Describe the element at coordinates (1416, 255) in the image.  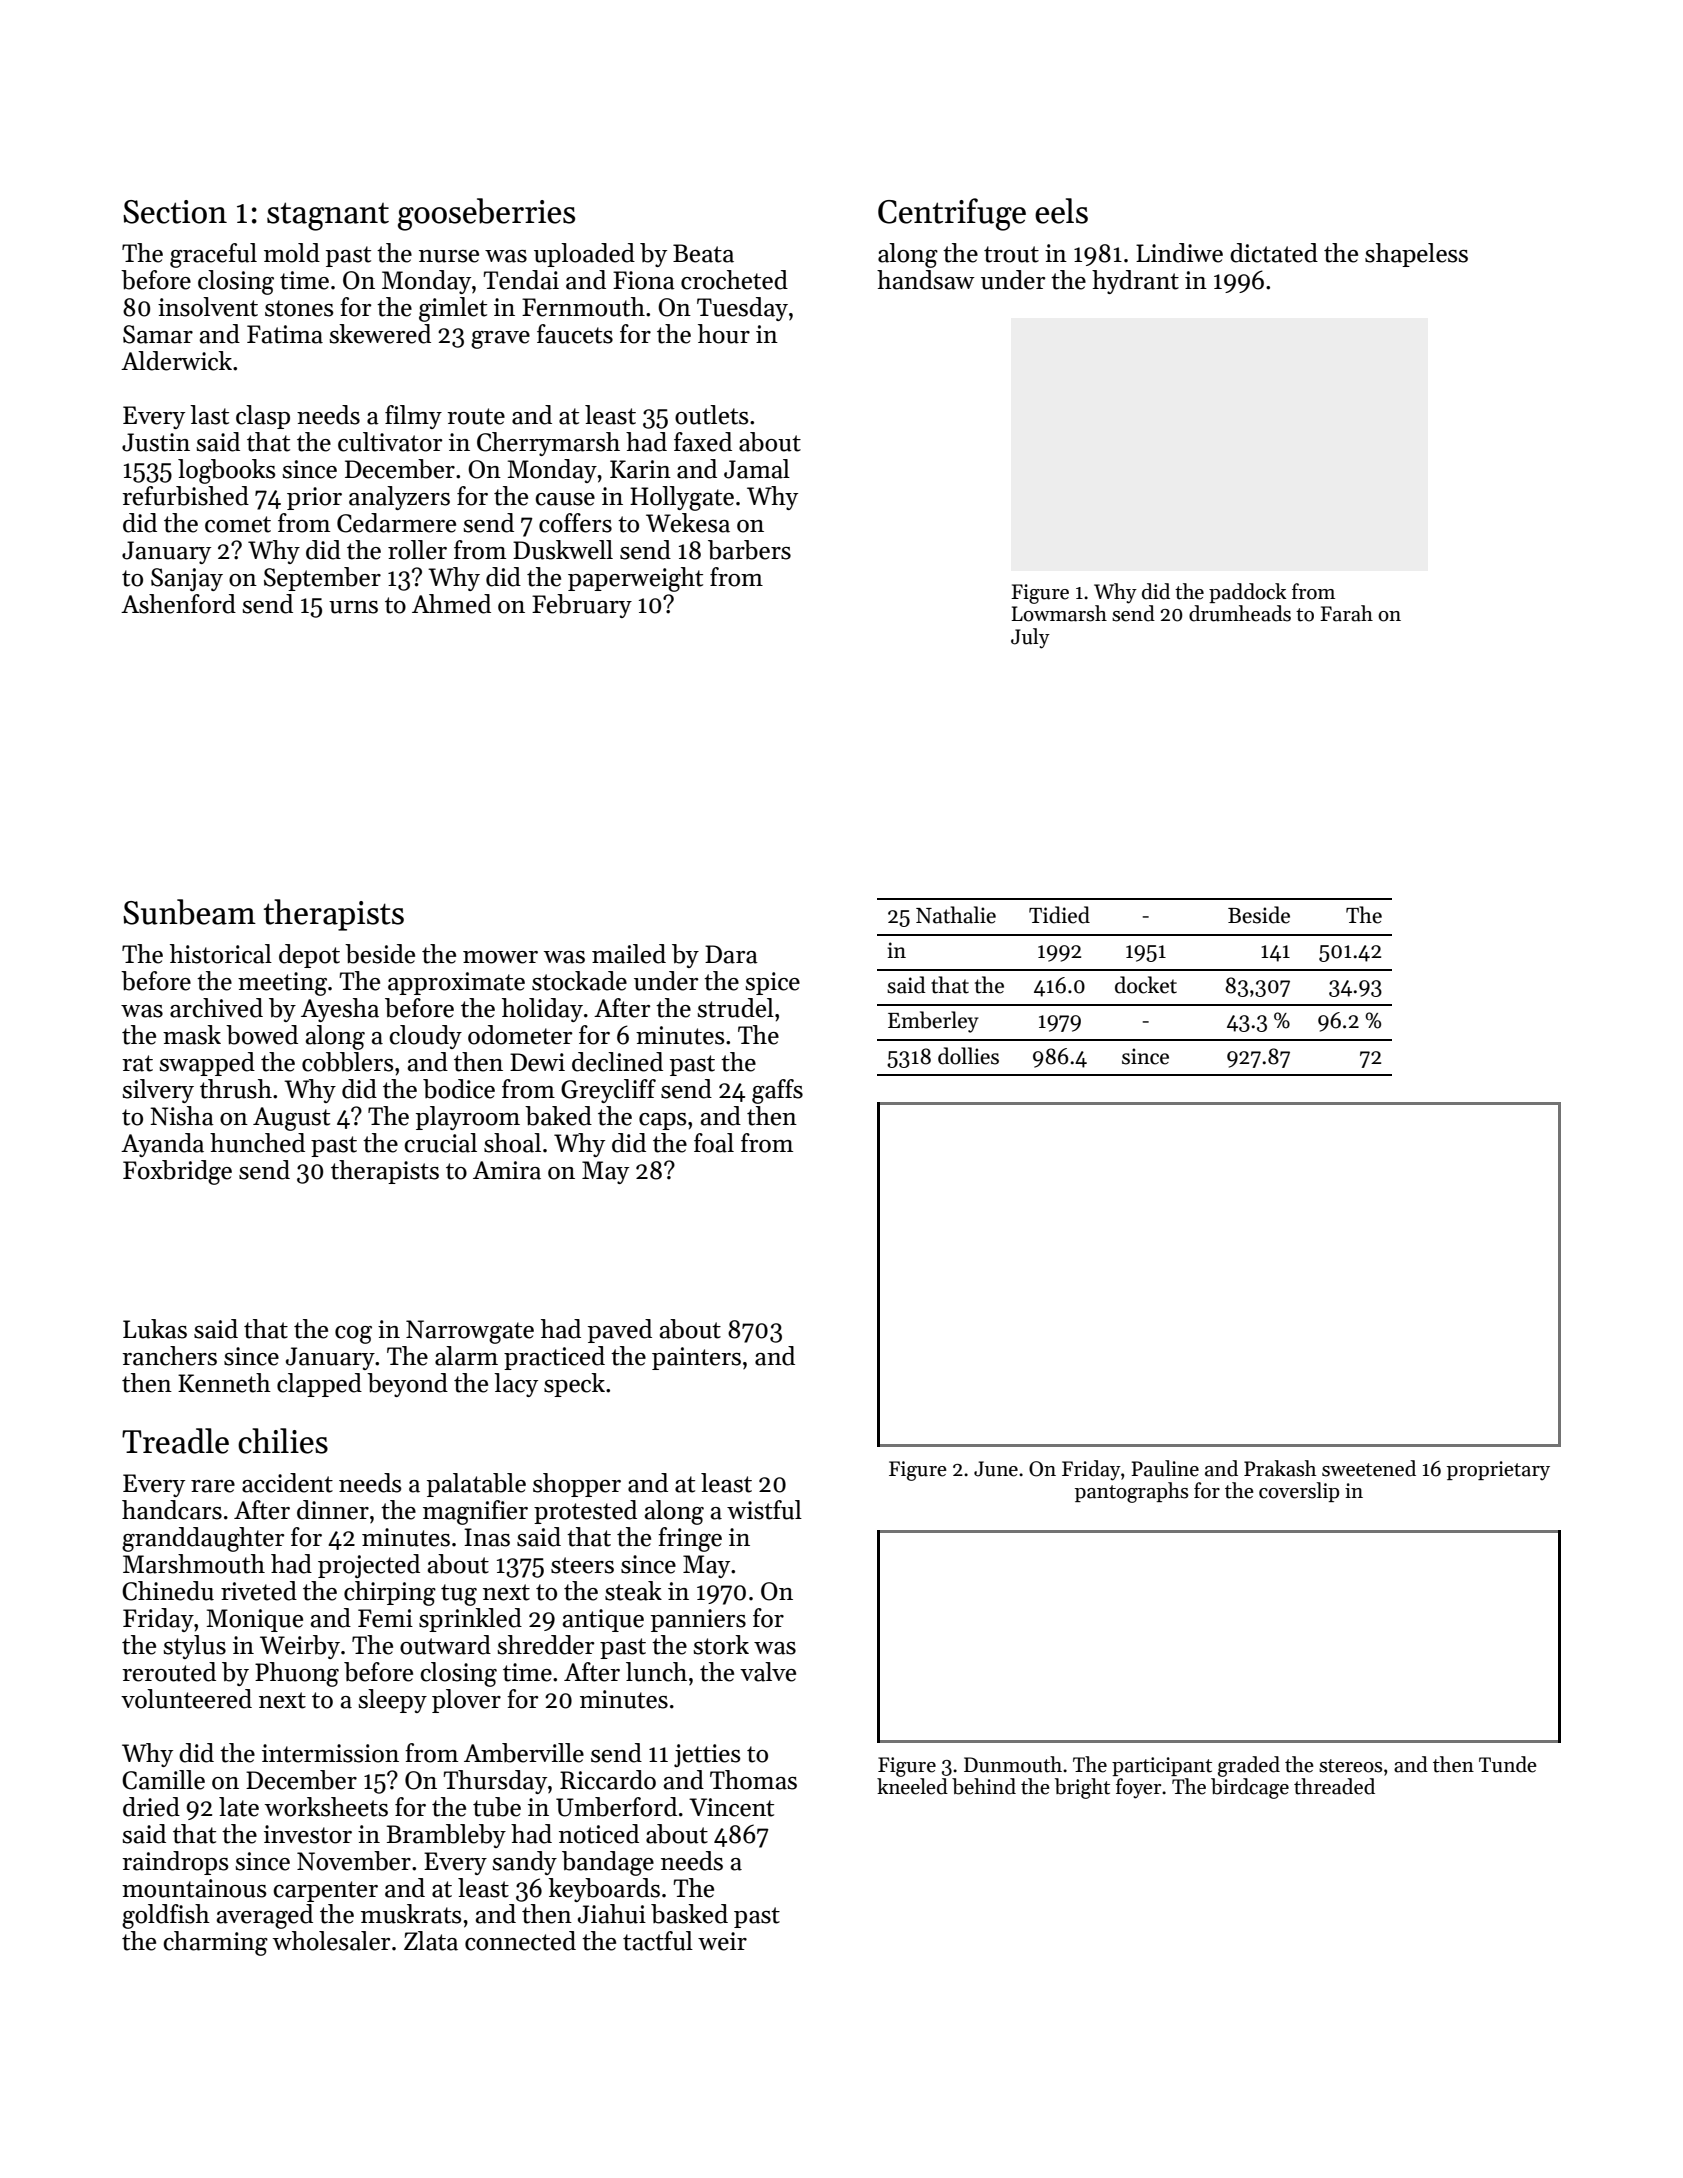
I see `shapeless` at that location.
